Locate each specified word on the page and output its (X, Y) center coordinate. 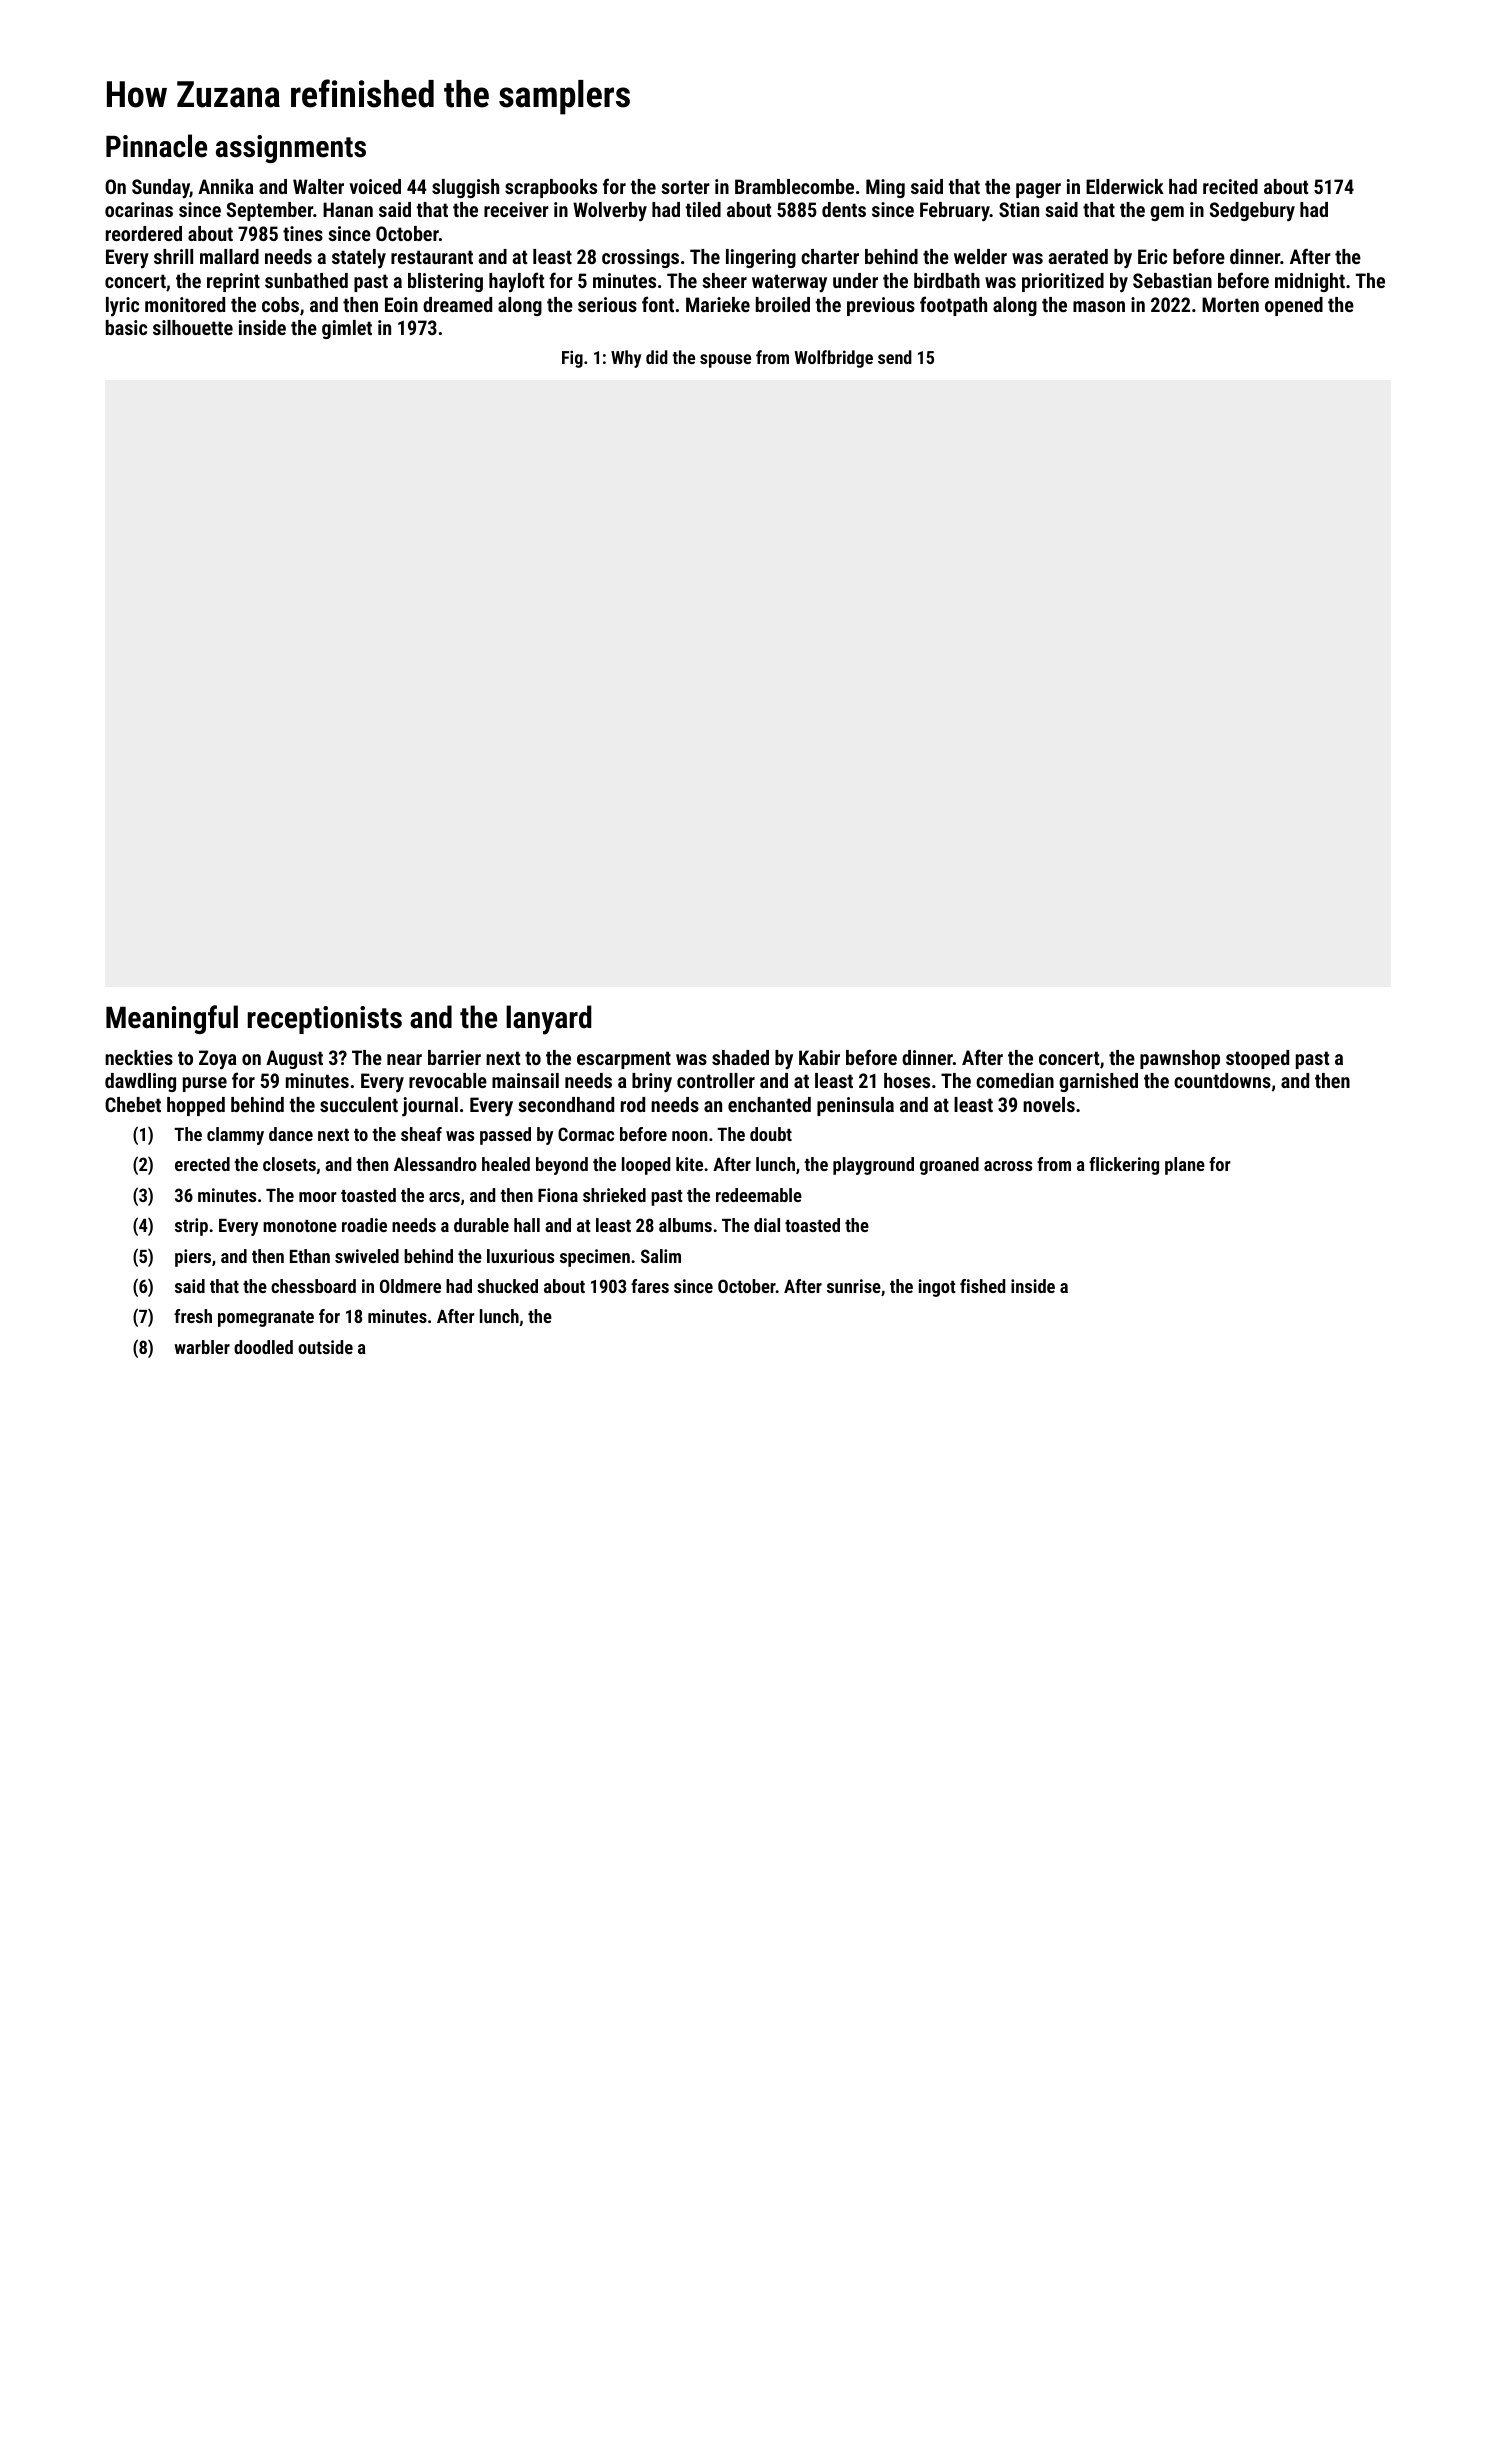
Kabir (819, 1057)
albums (685, 1225)
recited (1230, 186)
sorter (685, 187)
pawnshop (1180, 1059)
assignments (291, 149)
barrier (454, 1057)
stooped (1257, 1059)
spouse (725, 361)
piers (193, 1258)
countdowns (1222, 1080)
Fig (572, 359)
